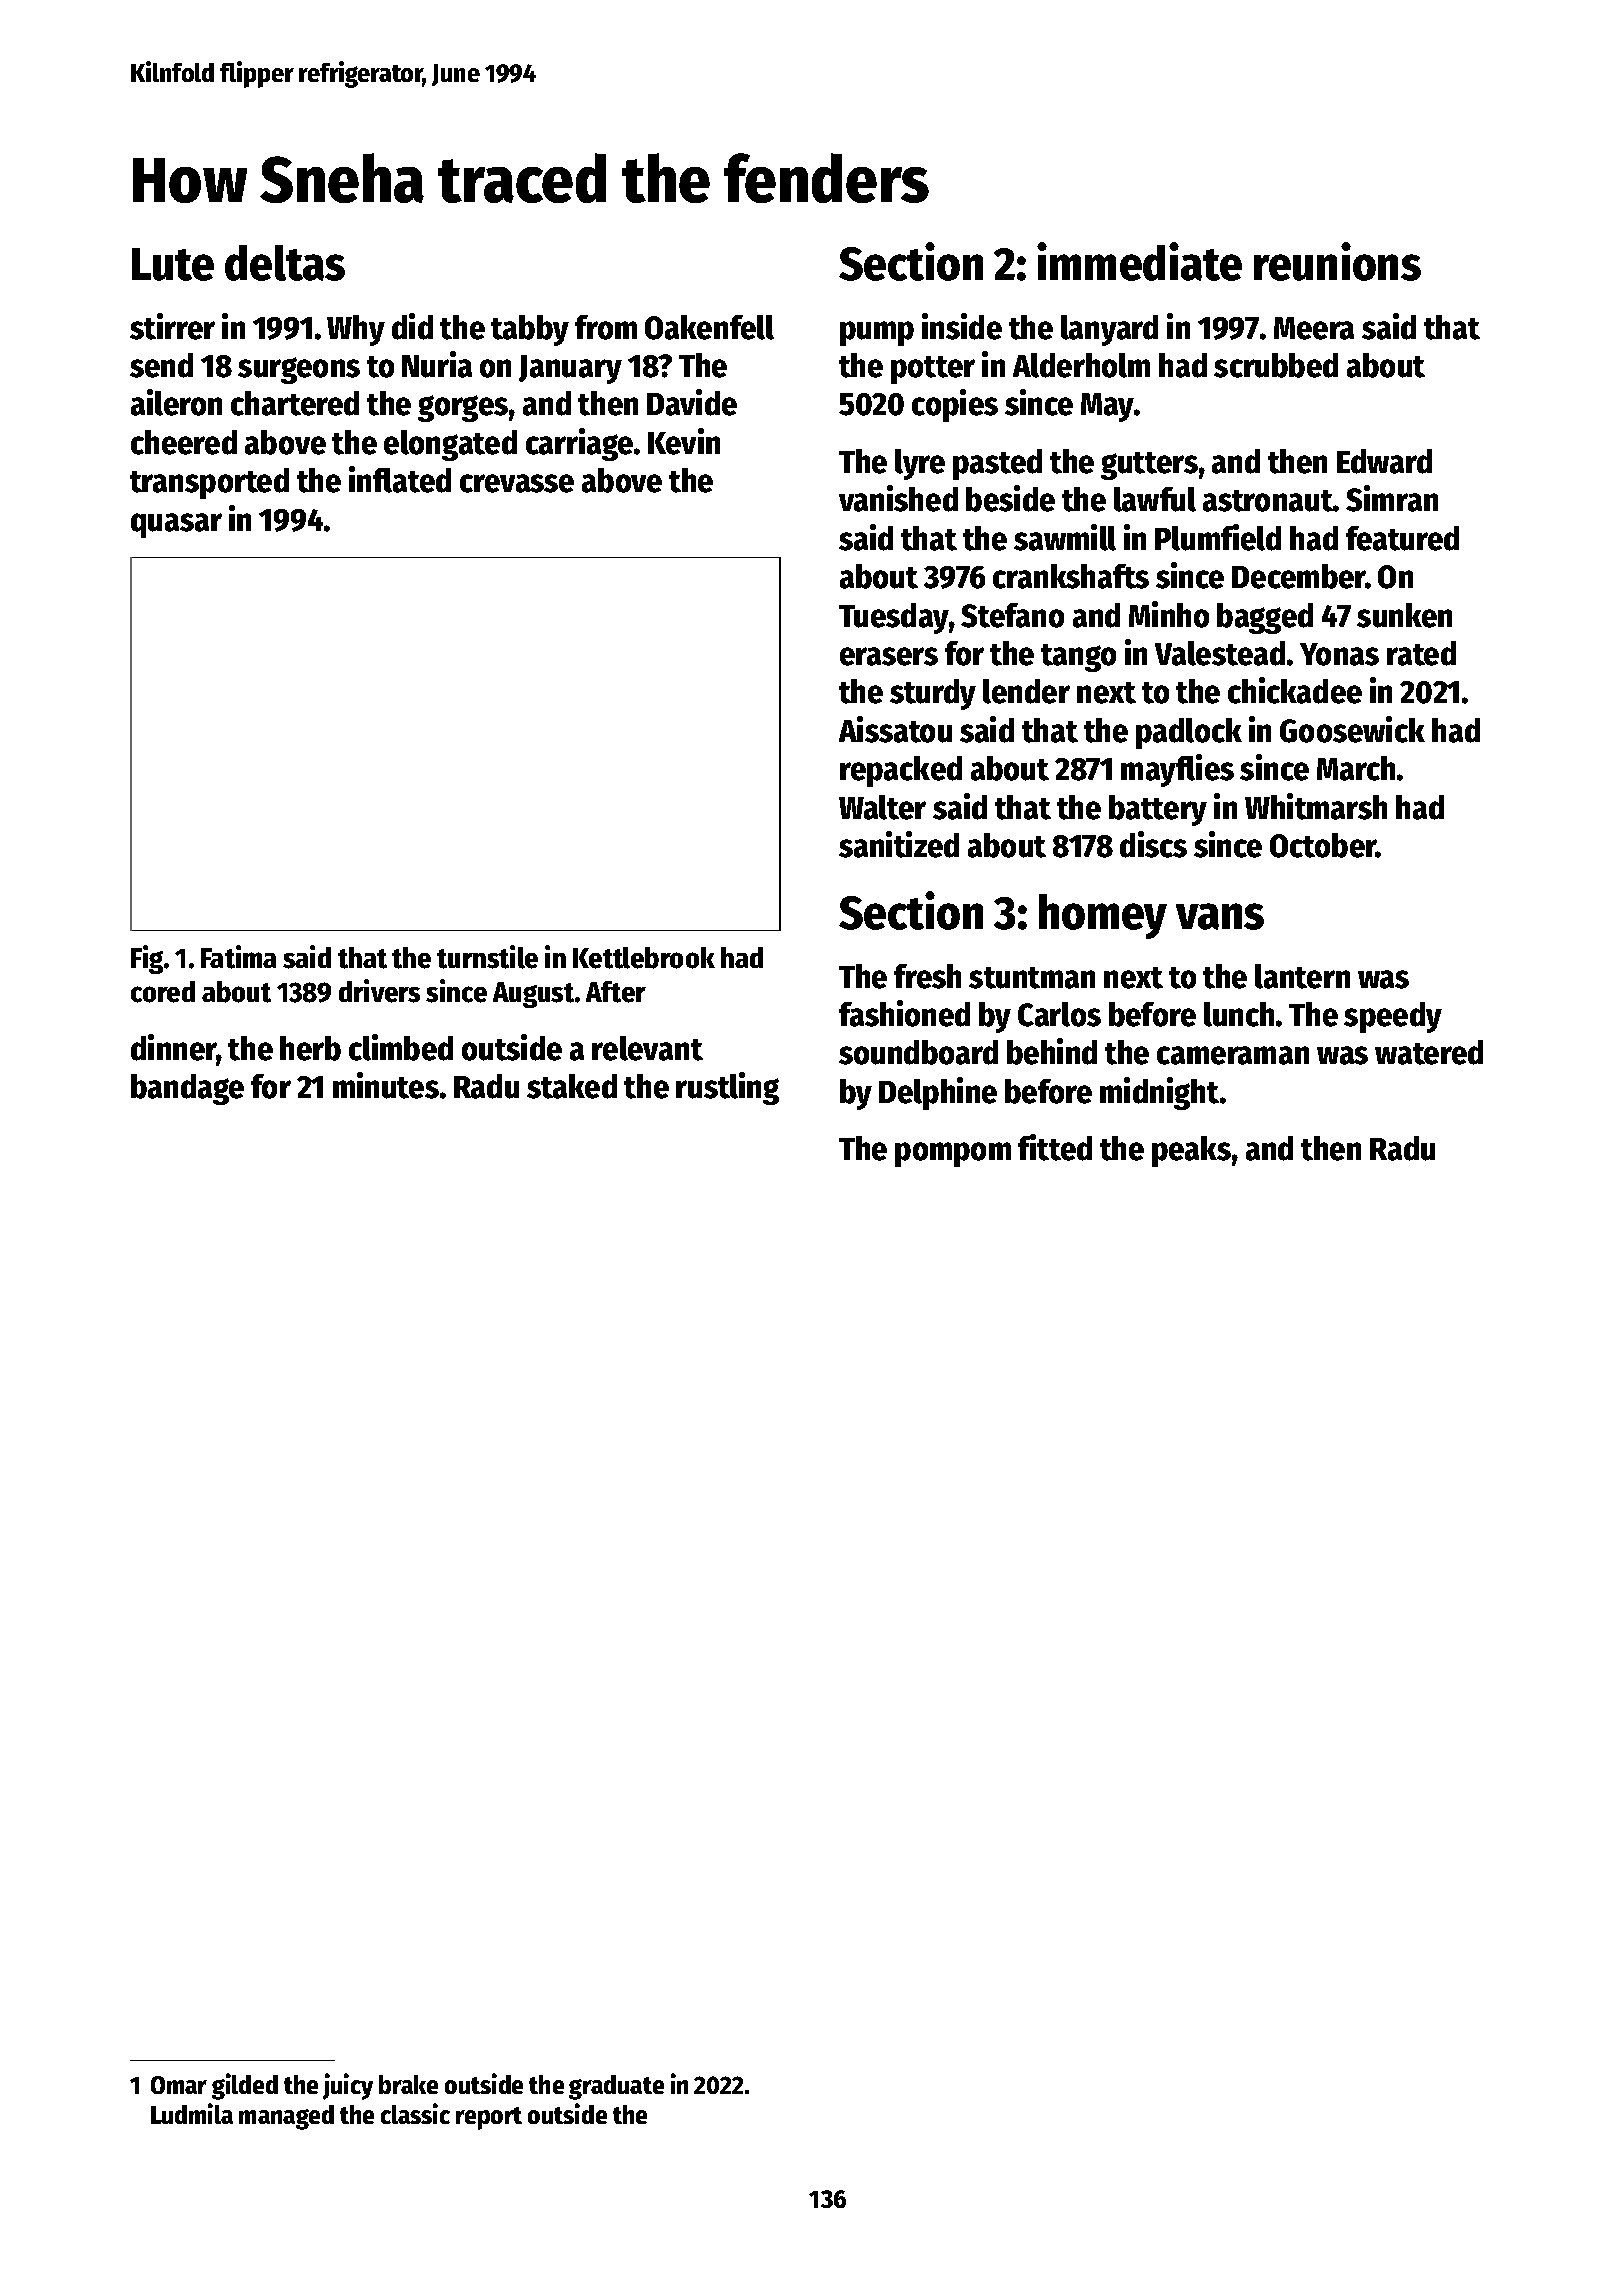  I want to click on pompom, so click(953, 1154).
